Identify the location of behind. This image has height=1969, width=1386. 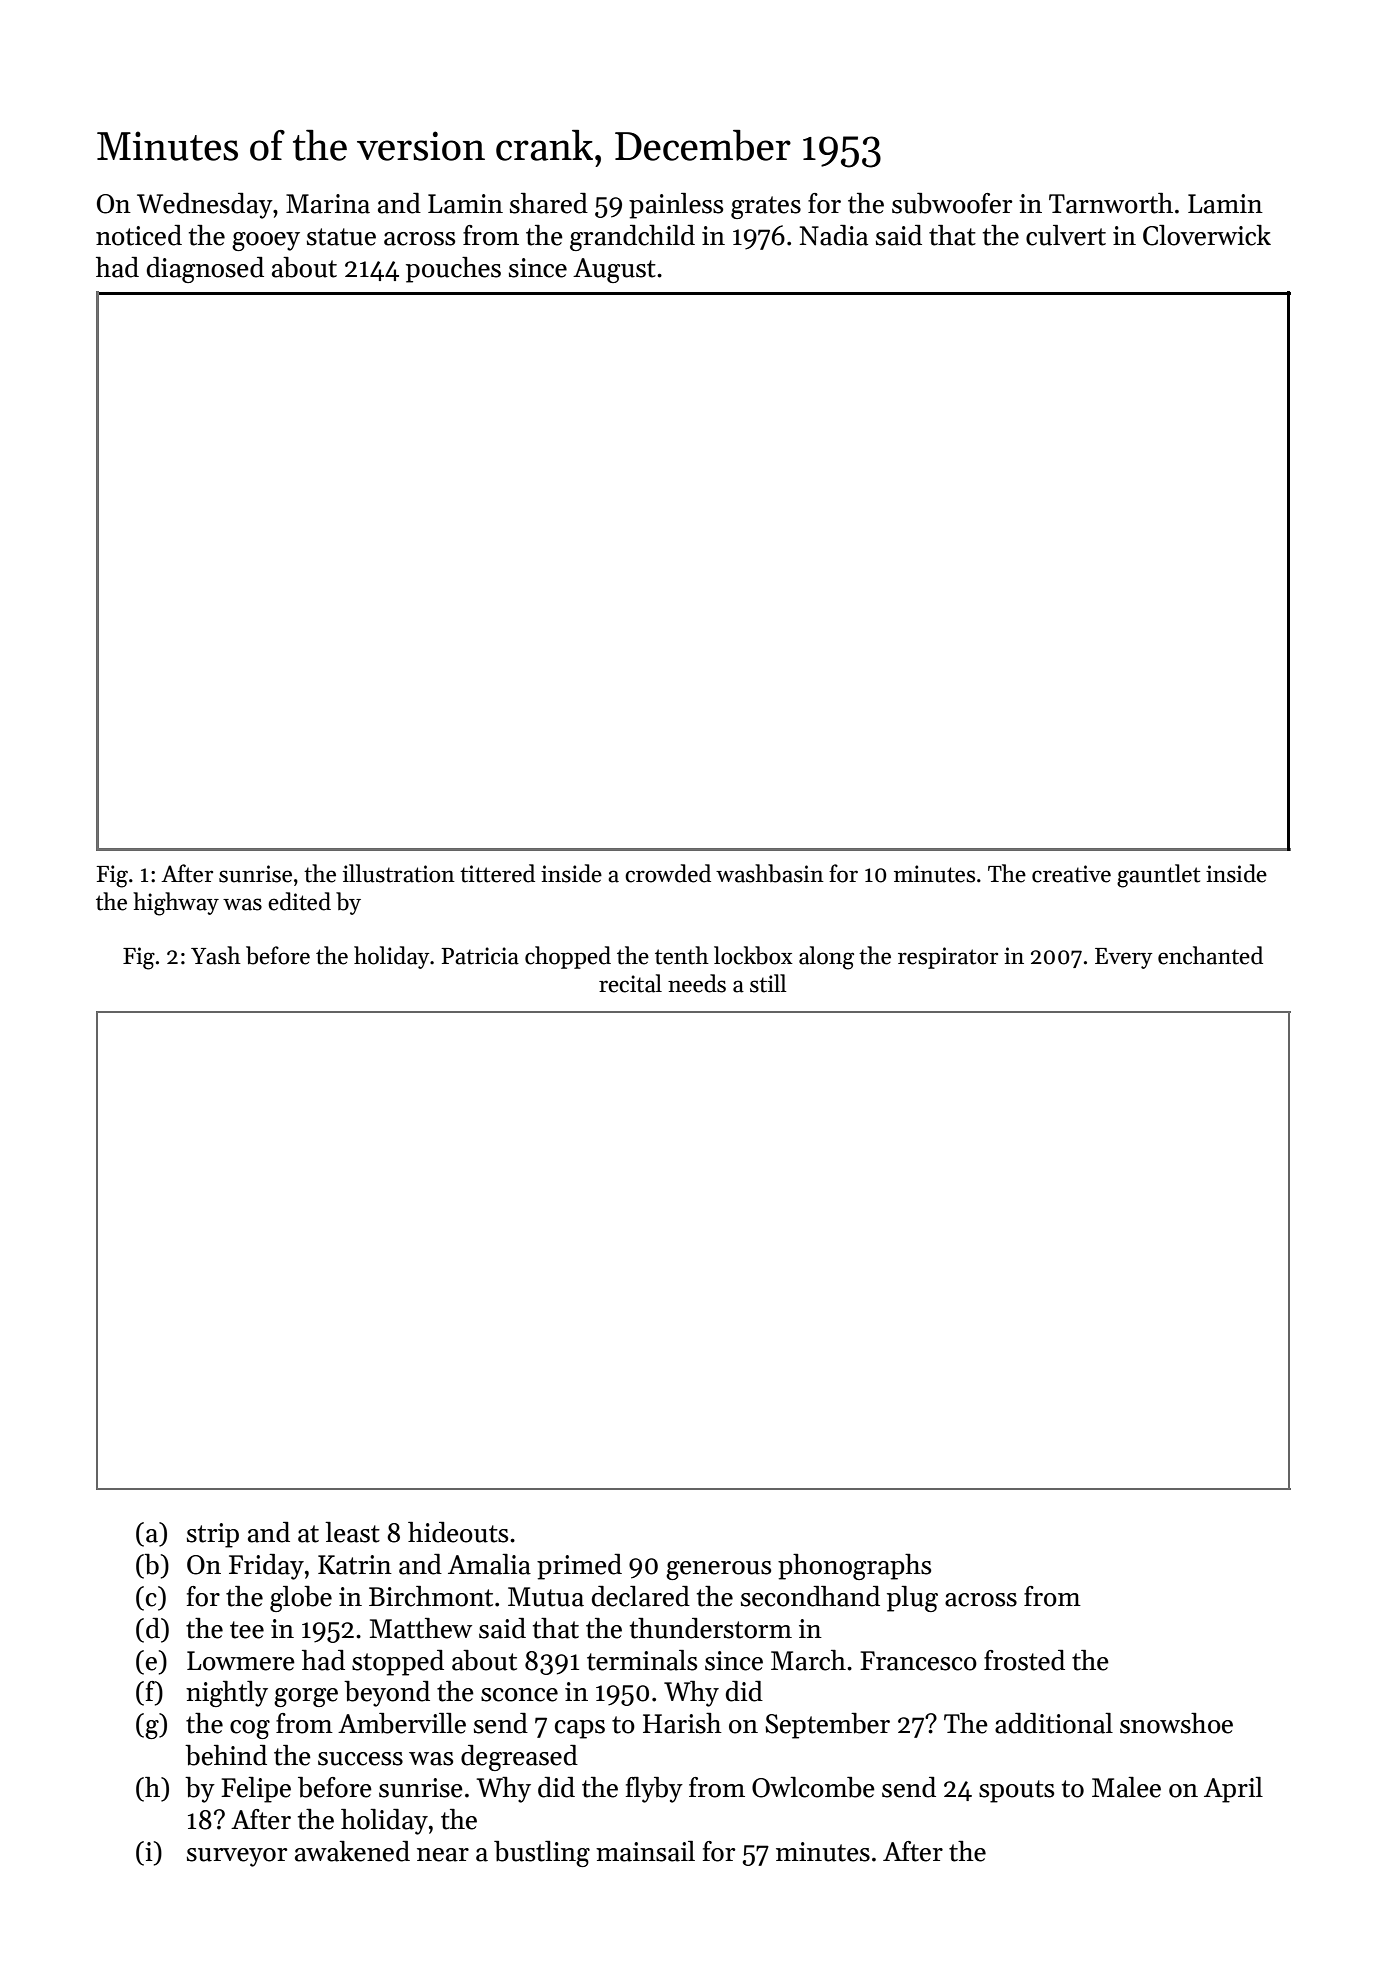
(226, 1755).
